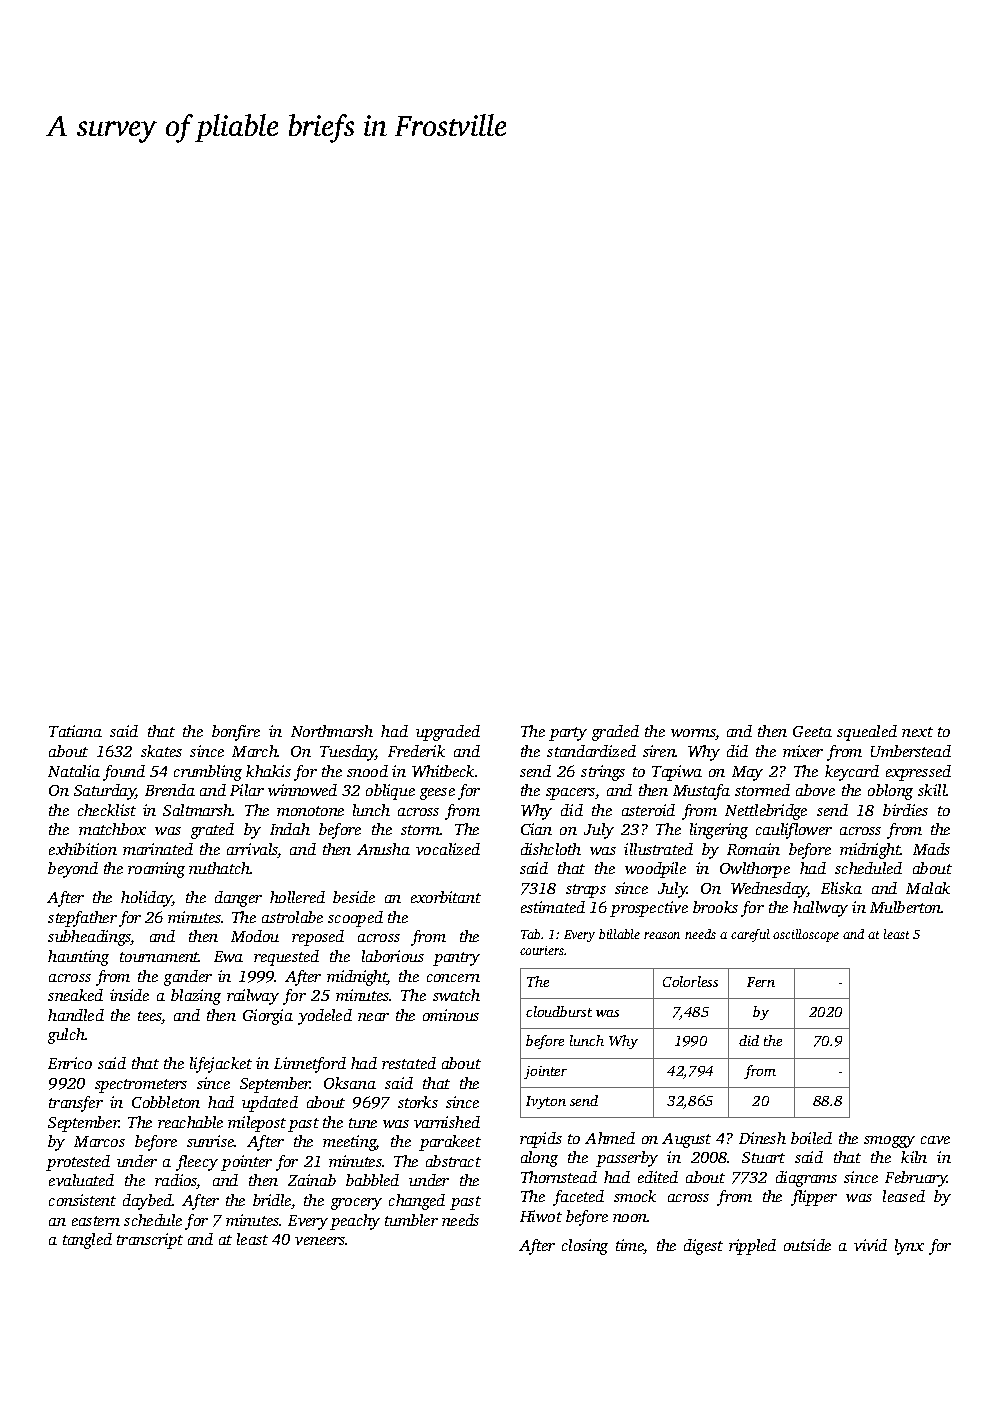 This page has width=1000, height=1421. I want to click on woodpile, so click(655, 870).
